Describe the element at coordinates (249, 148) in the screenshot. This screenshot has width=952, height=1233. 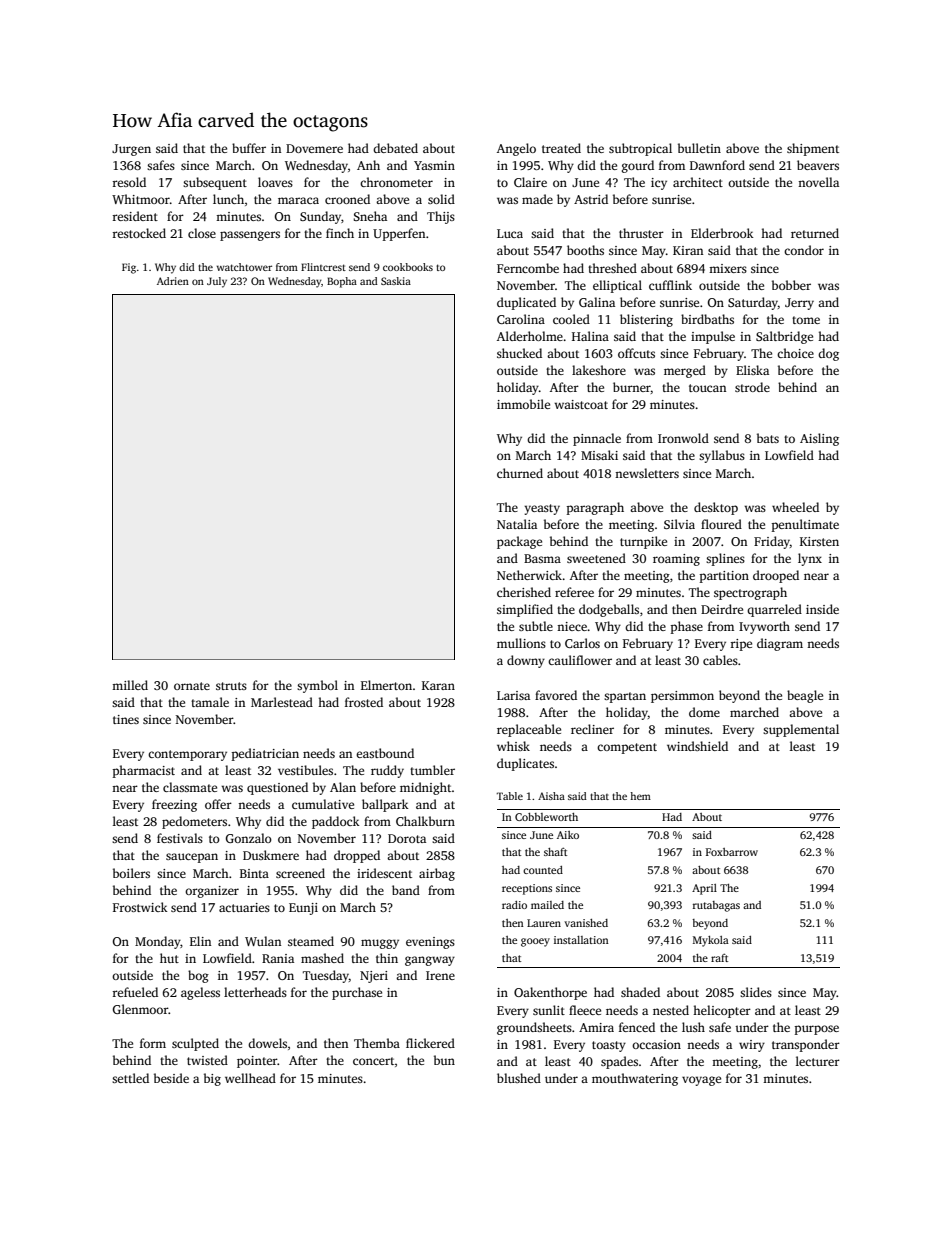
I see `buffer` at that location.
